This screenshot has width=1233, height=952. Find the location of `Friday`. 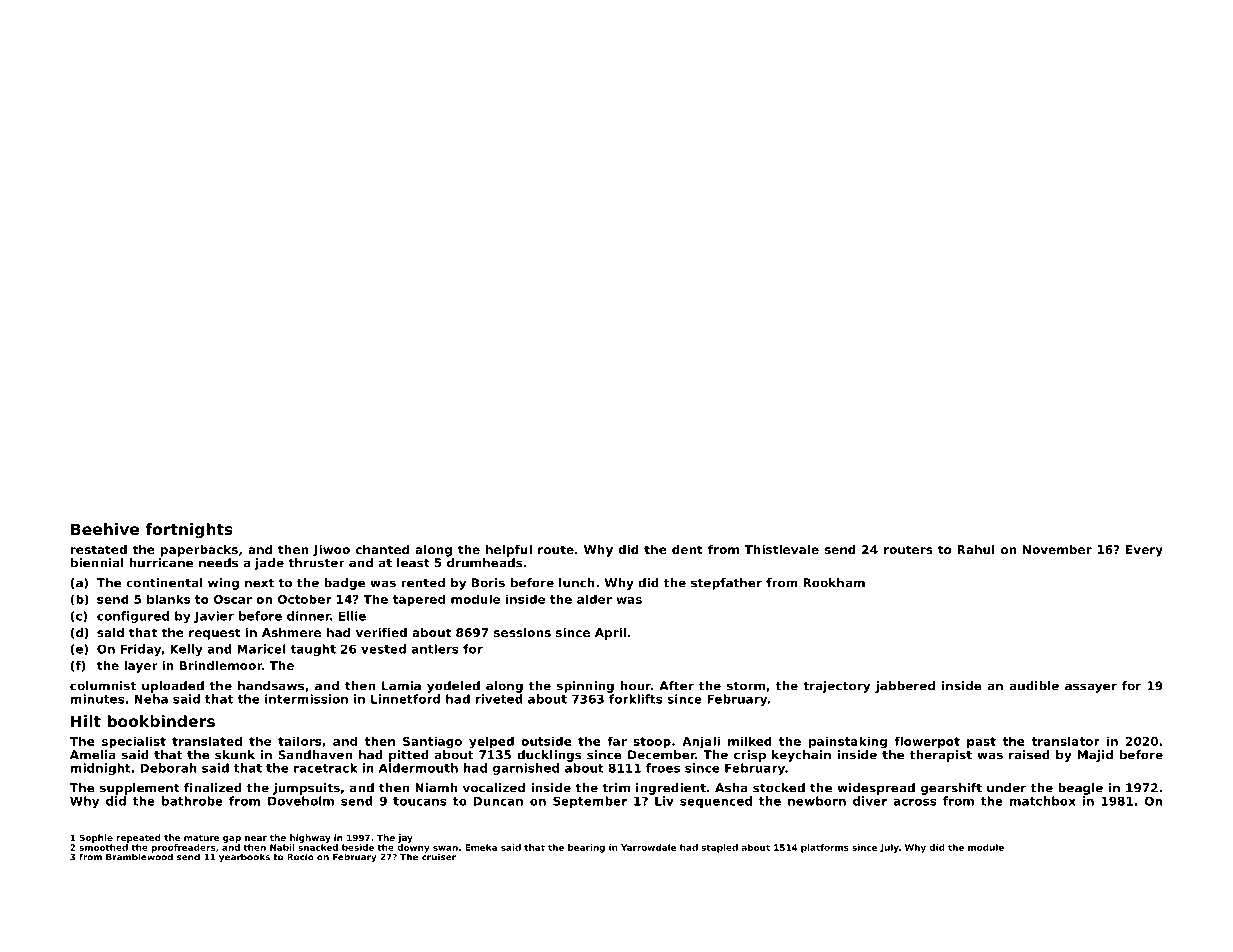

Friday is located at coordinates (141, 650).
